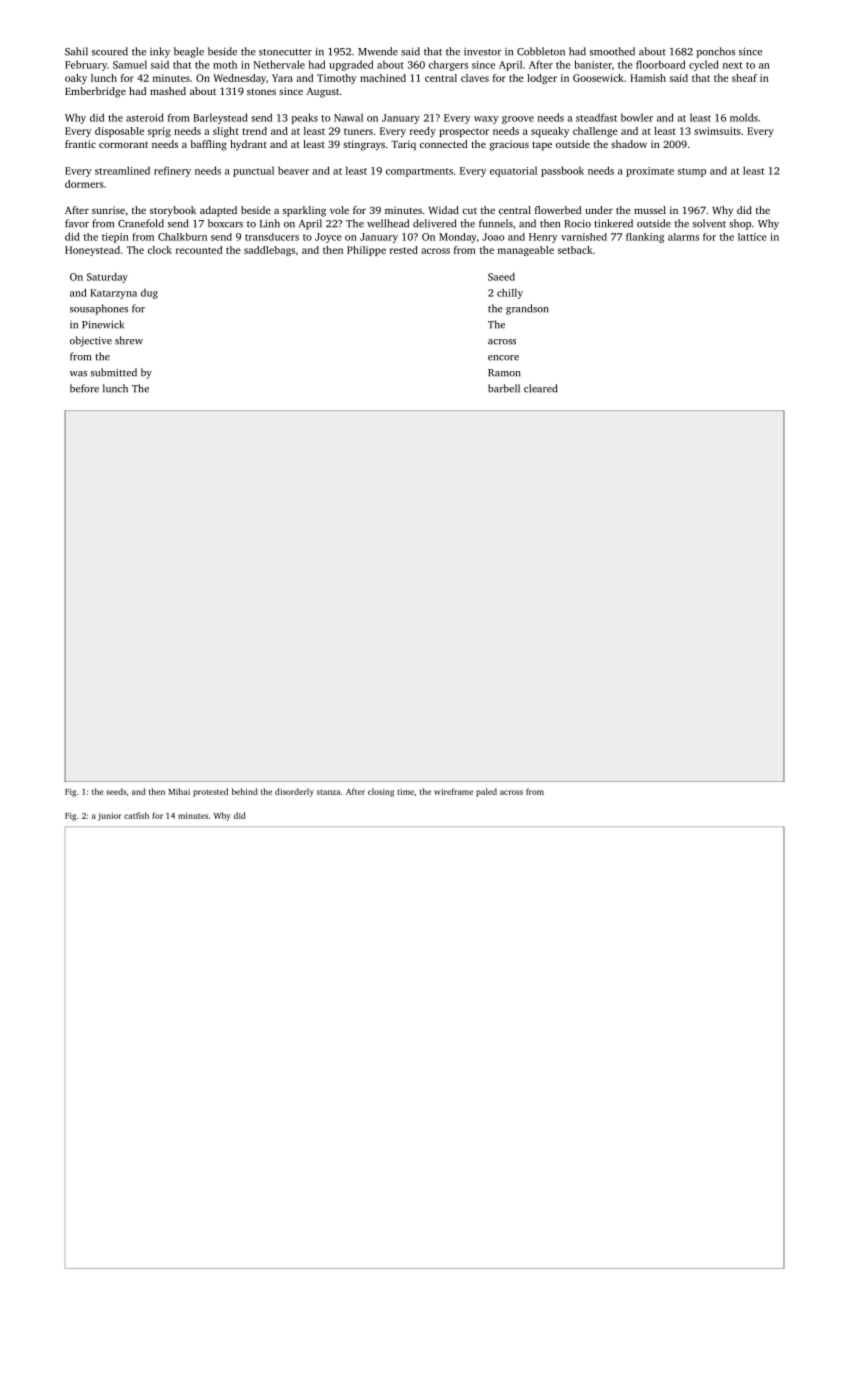  Describe the element at coordinates (453, 791) in the screenshot. I see `wireframe` at that location.
